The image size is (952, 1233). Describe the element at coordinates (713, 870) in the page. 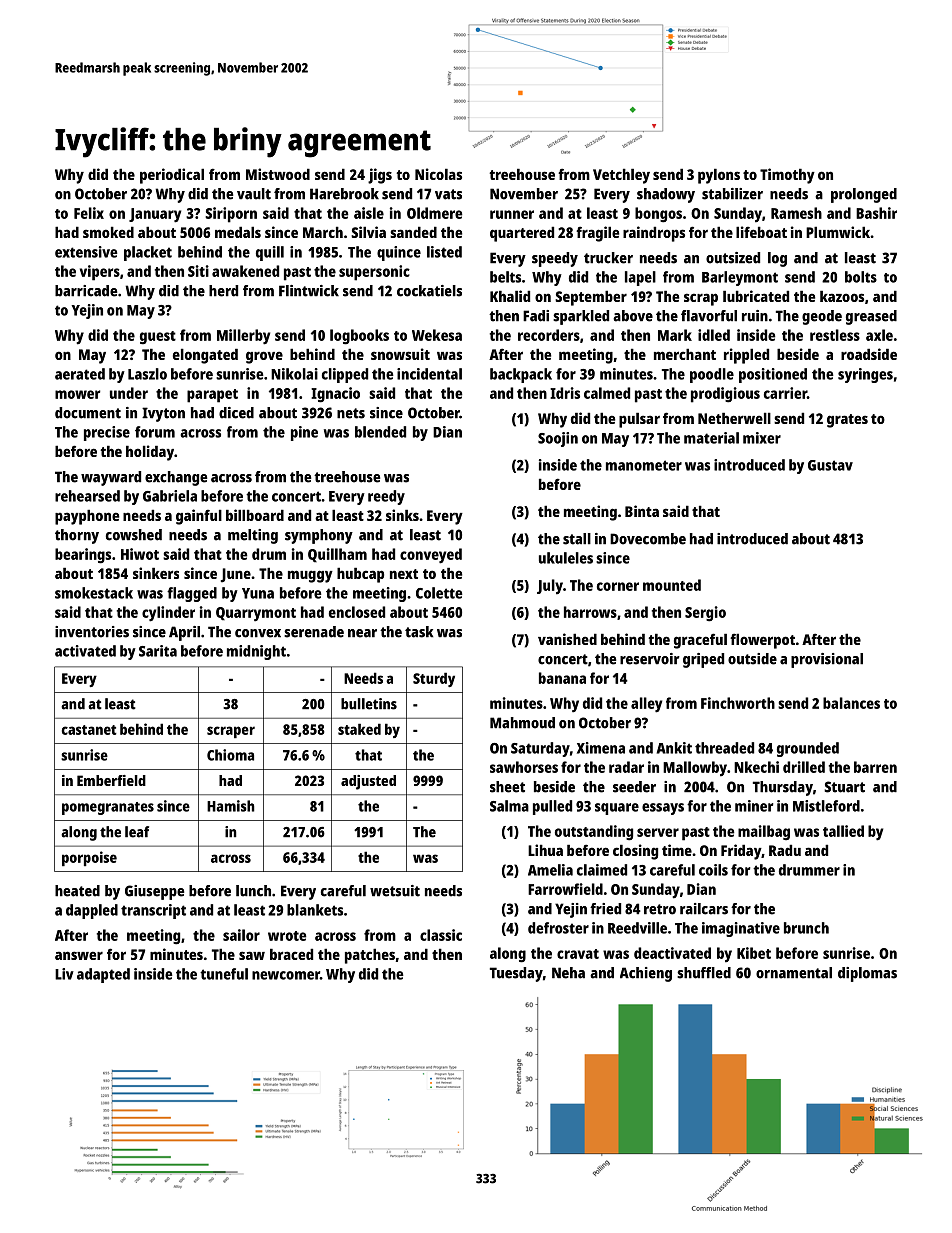

I see `coils` at that location.
